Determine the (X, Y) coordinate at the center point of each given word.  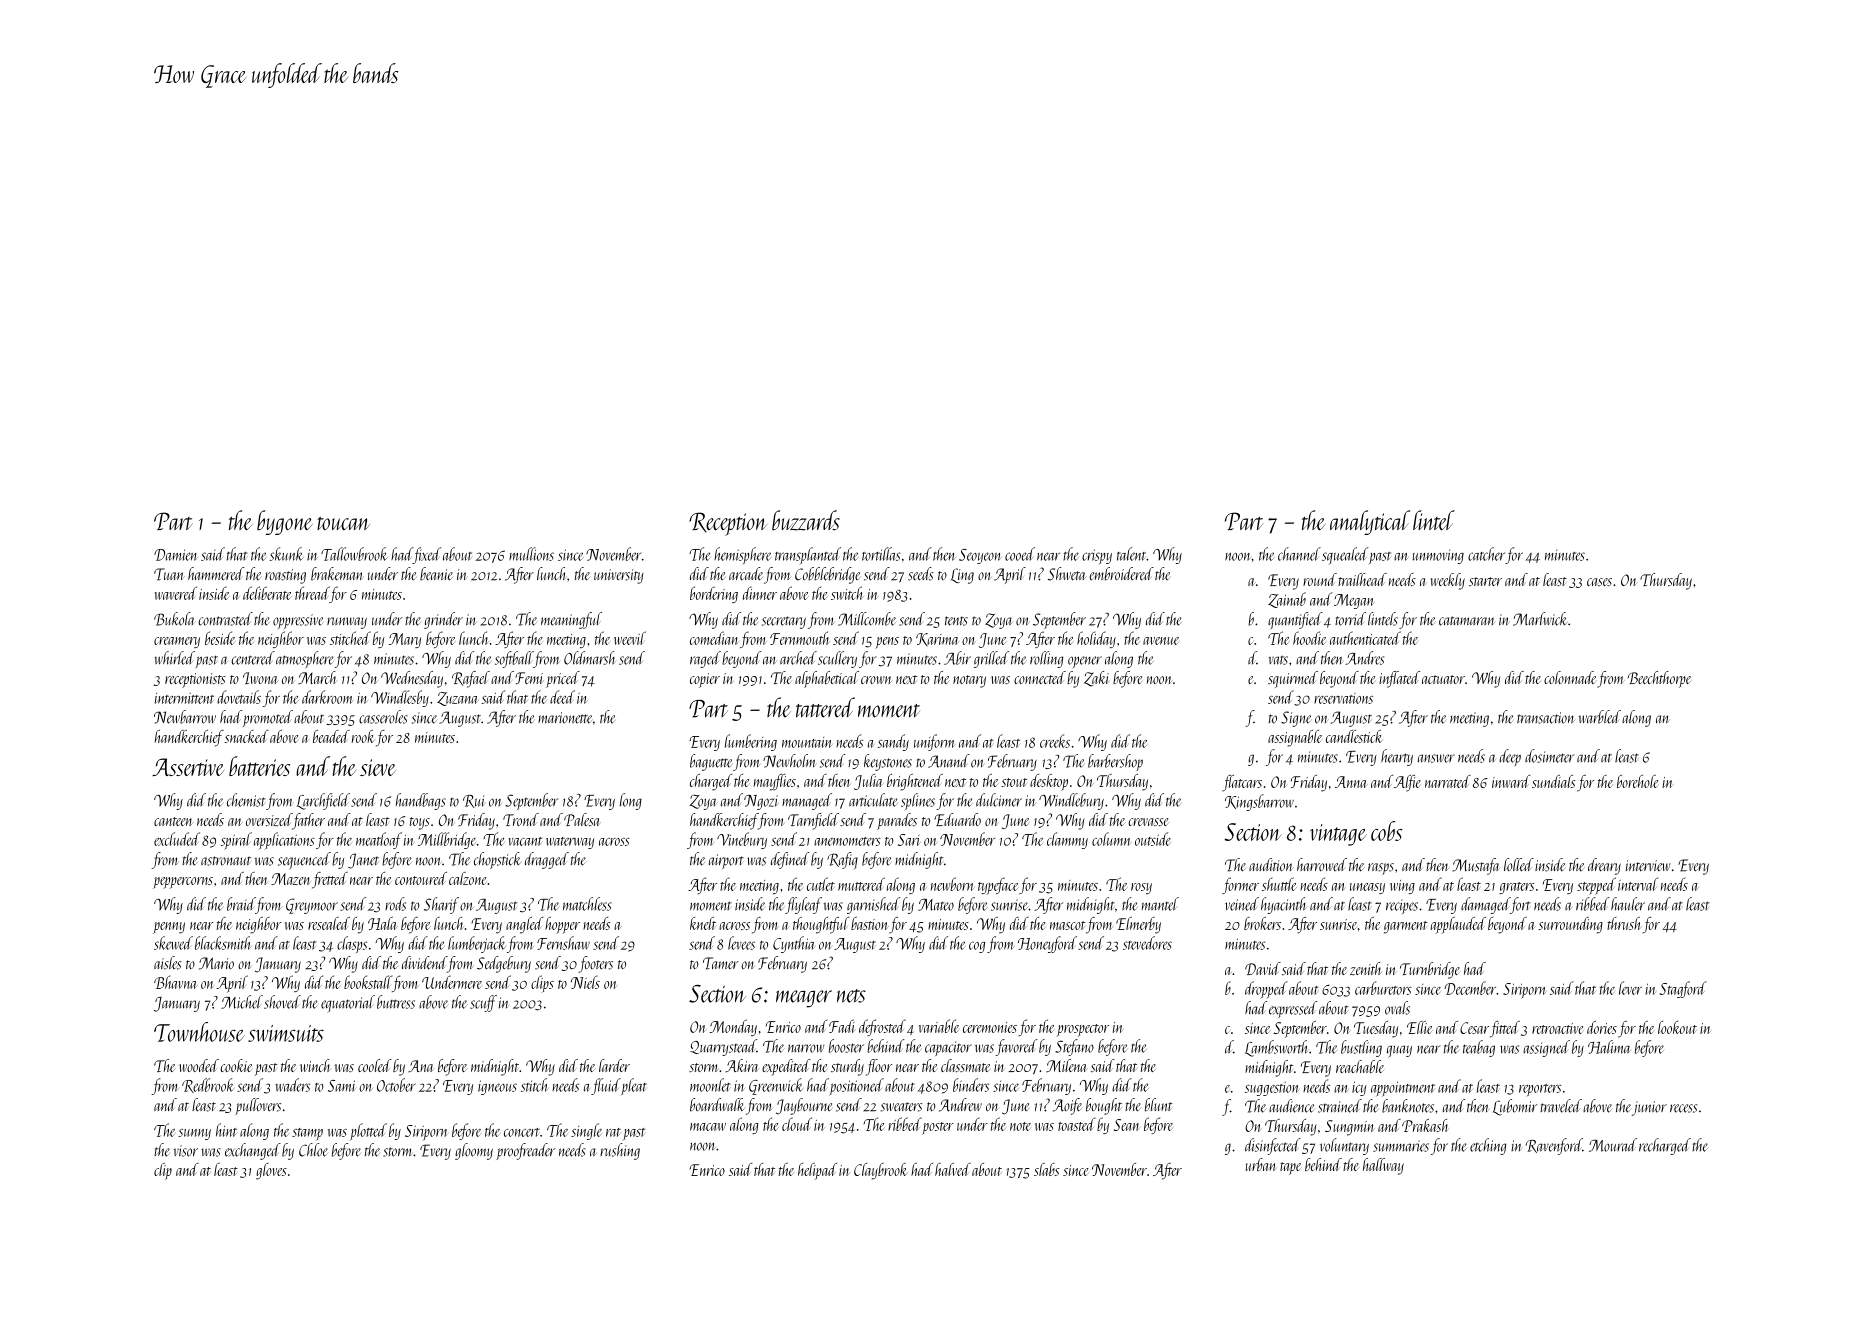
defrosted (882, 1027)
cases (1599, 582)
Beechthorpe (1659, 679)
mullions (531, 554)
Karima (937, 640)
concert (522, 1132)
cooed (1020, 554)
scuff (483, 1003)
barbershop (1115, 762)
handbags (421, 801)
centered (253, 658)
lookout (1677, 1027)
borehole (1637, 781)
